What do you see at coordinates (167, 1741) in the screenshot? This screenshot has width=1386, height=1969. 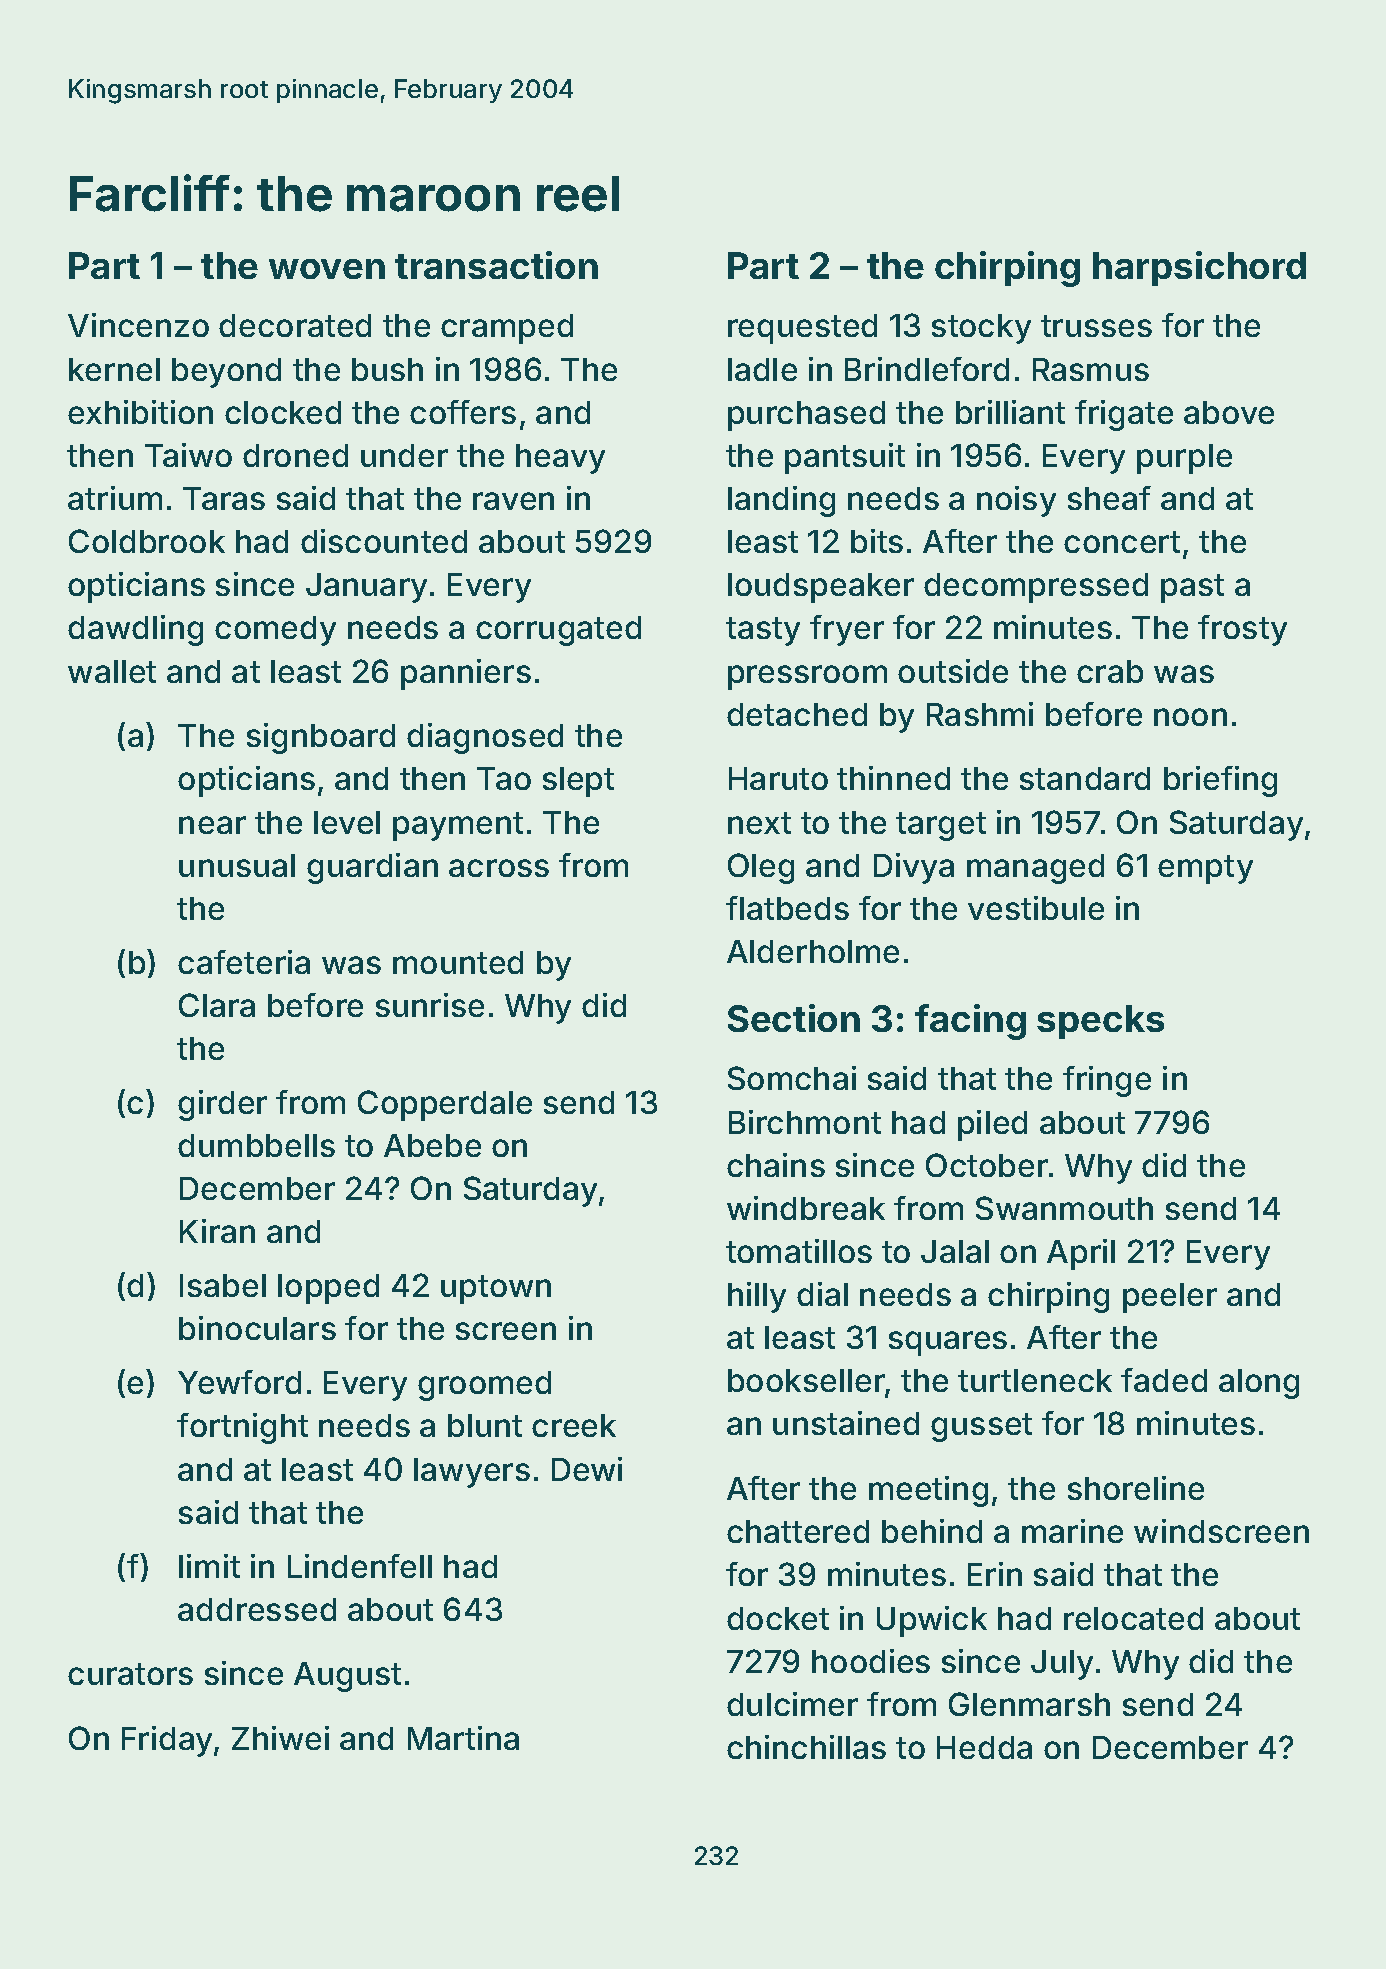 I see `Friday` at bounding box center [167, 1741].
